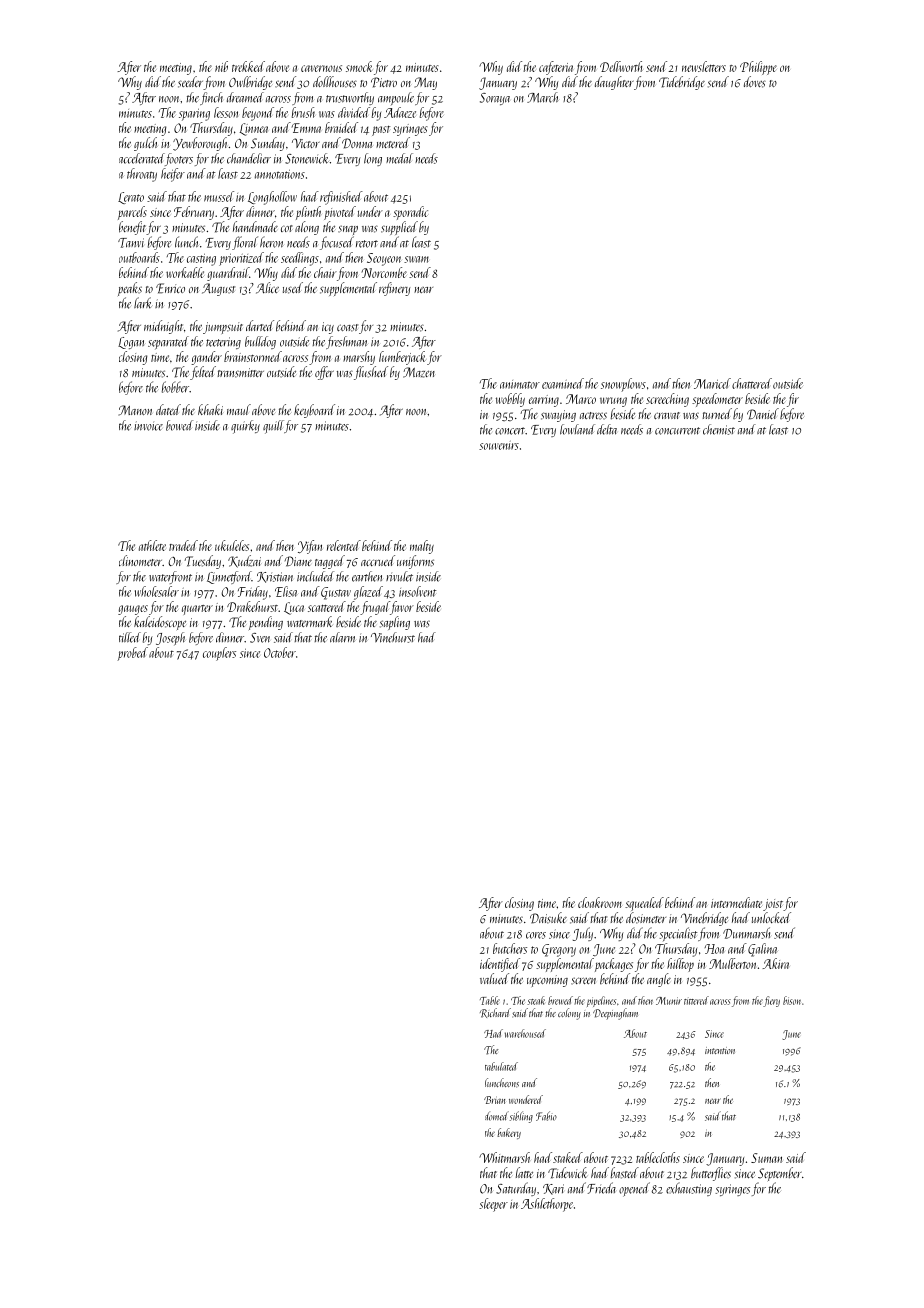  What do you see at coordinates (197, 610) in the screenshot?
I see `quarter` at bounding box center [197, 610].
